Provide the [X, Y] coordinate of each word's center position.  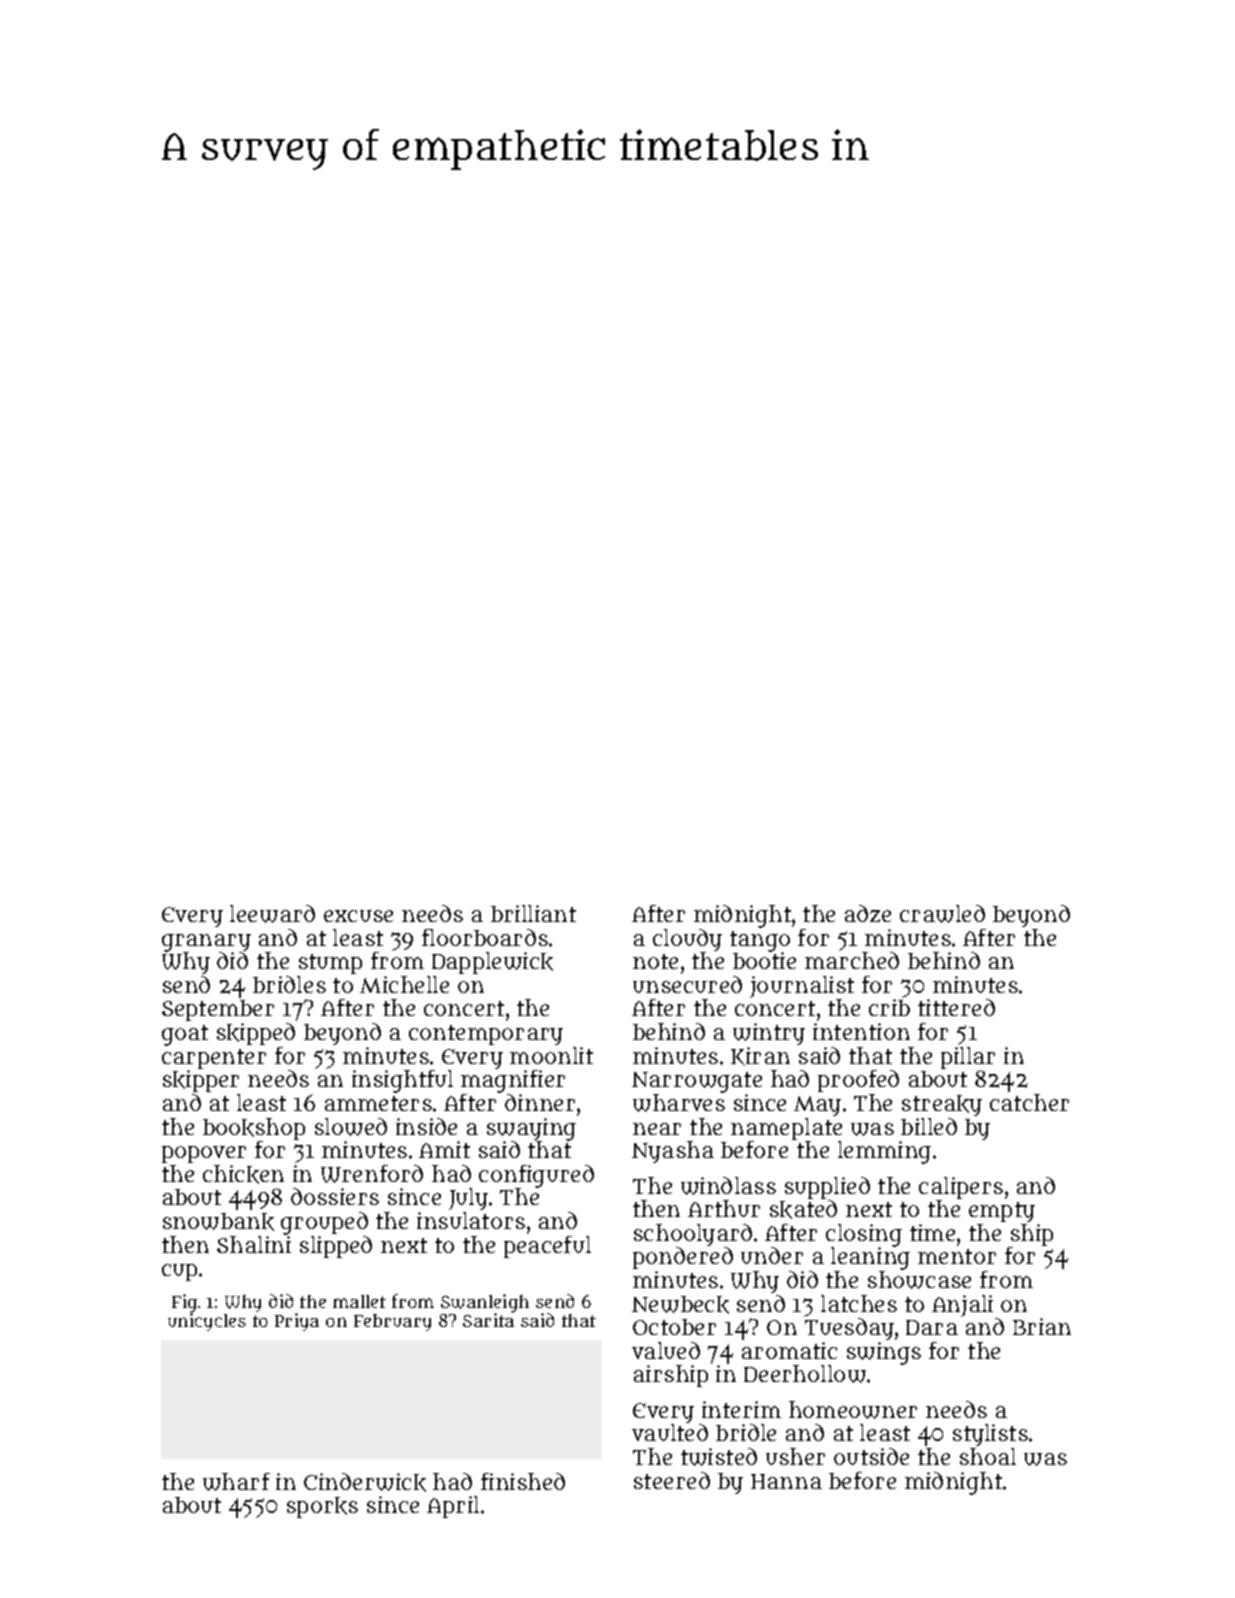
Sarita [488, 1320]
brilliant [533, 913]
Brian [1042, 1326]
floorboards [485, 937]
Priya [297, 1322]
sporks [322, 1507]
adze [868, 913]
